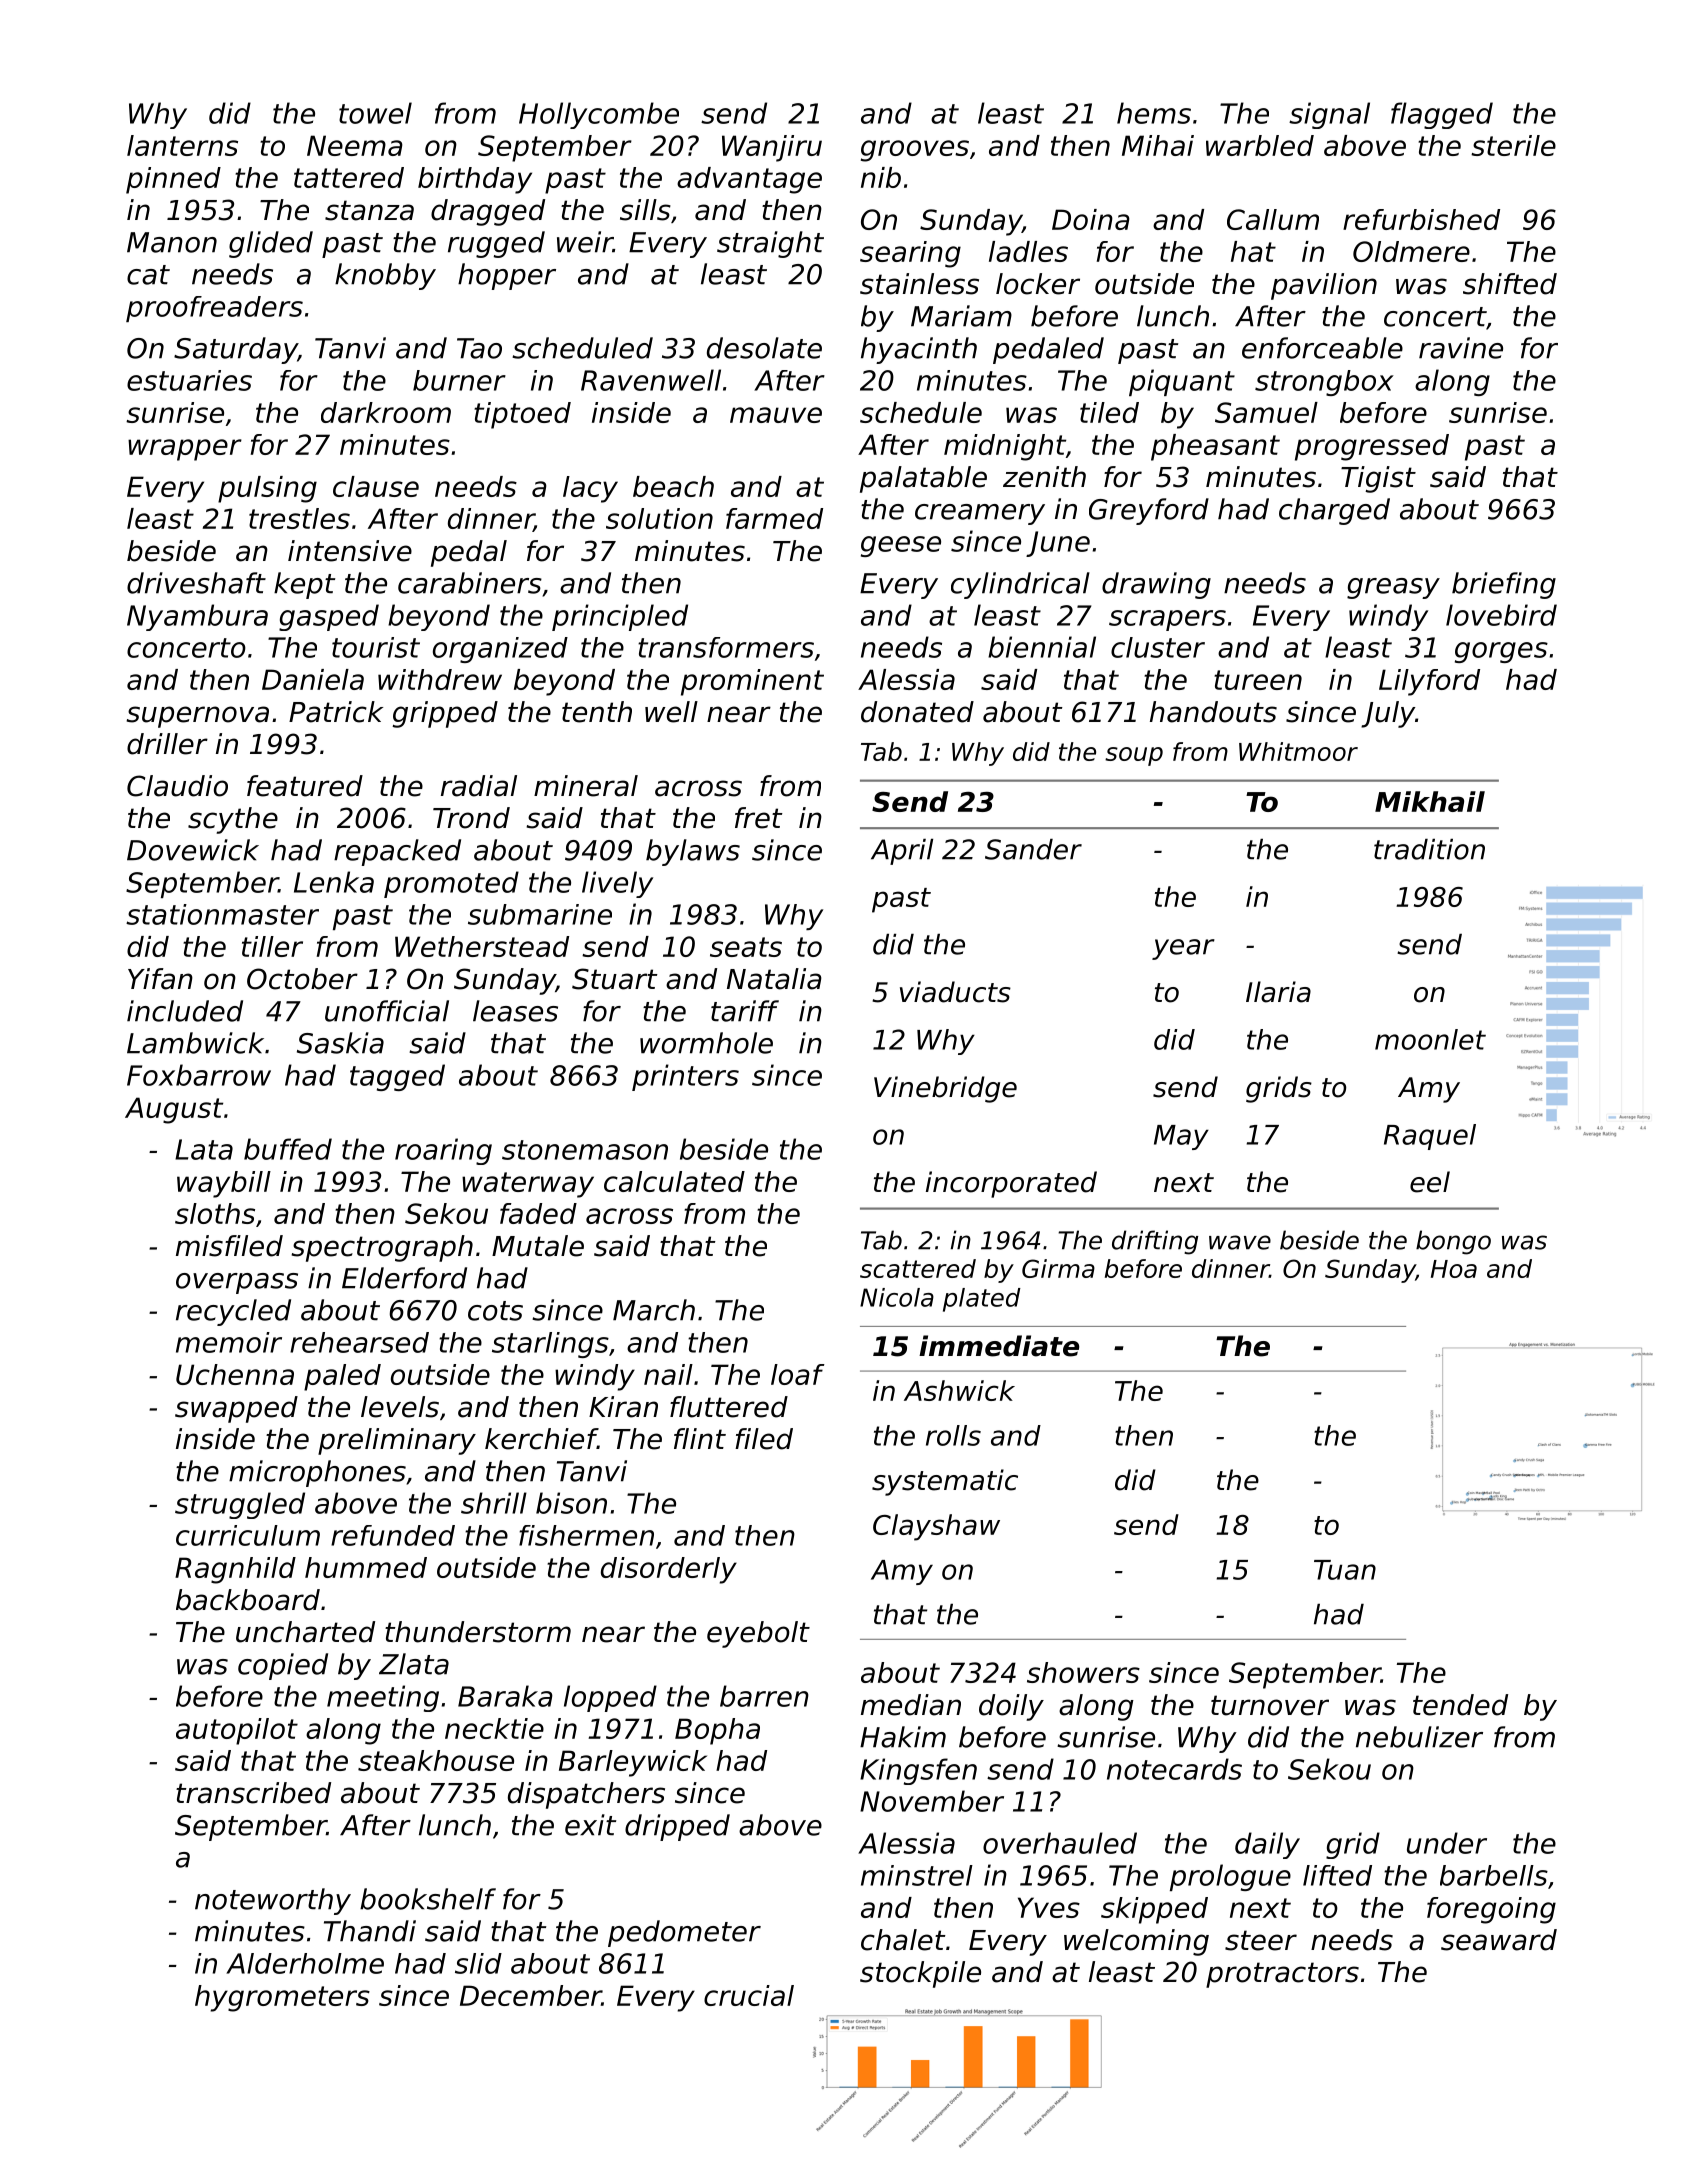 The image size is (1683, 2178). Describe the element at coordinates (1240, 1242) in the screenshot. I see `wave` at that location.
